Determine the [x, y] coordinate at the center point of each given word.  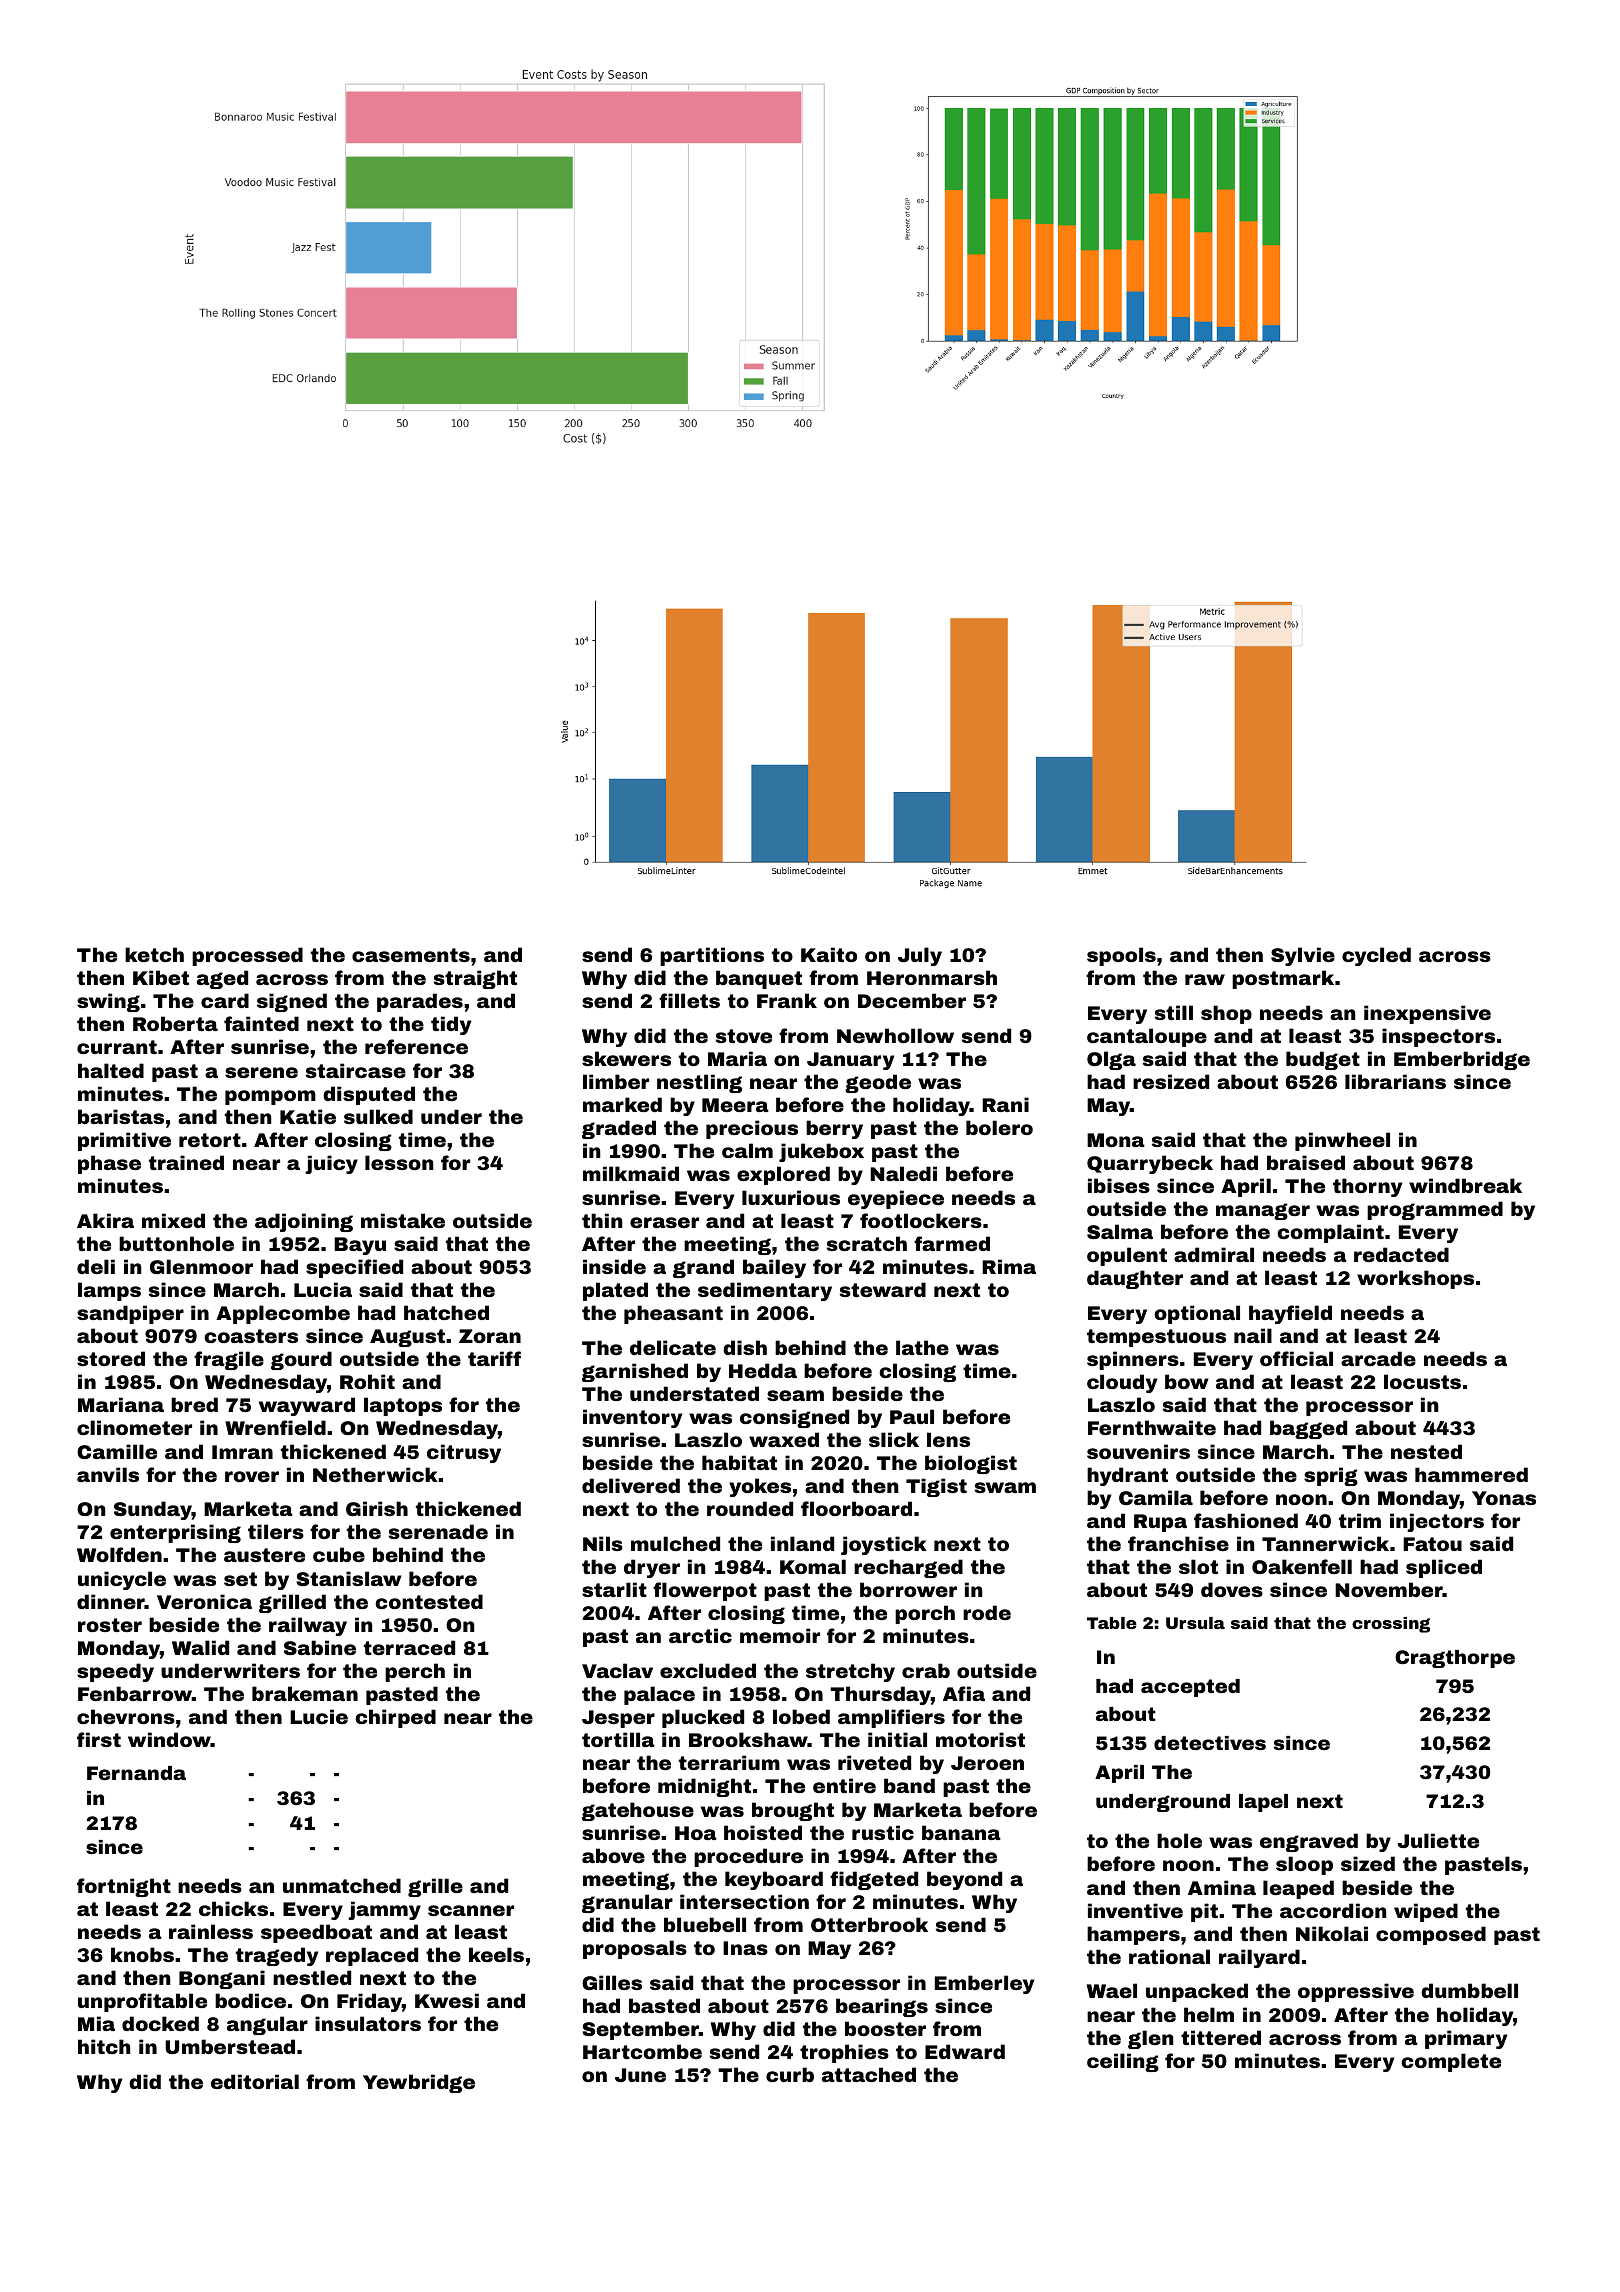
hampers [1133, 1935]
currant [117, 1047]
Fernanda [136, 1773]
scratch [867, 1243]
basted [664, 2005]
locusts [1422, 1381]
